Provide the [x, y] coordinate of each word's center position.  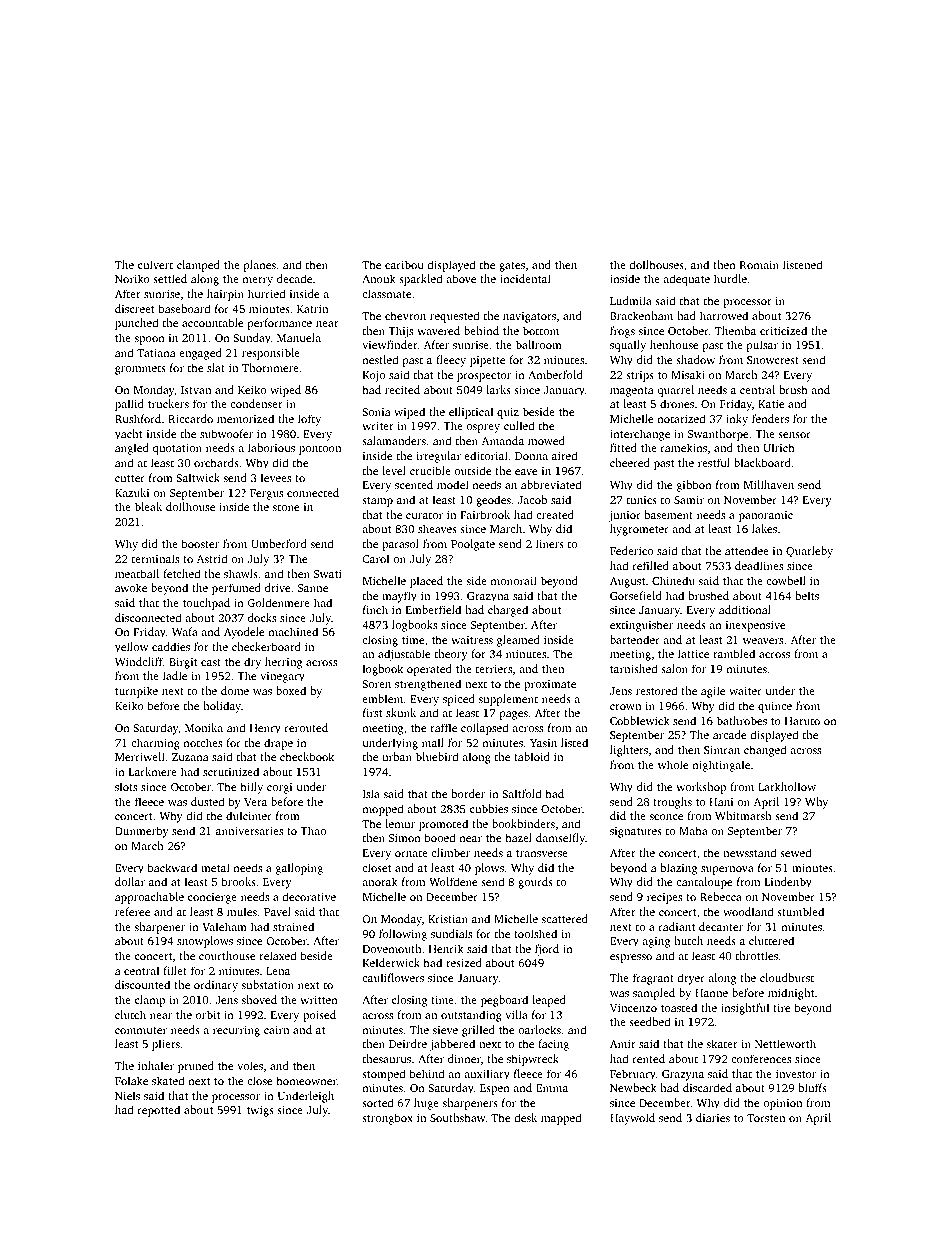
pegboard [504, 1001]
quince [775, 707]
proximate [550, 685]
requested [454, 317]
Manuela [299, 337]
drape [278, 744]
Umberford [279, 543]
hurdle [730, 278]
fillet [175, 970]
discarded [707, 1087]
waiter [745, 691]
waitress [472, 640]
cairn [276, 1030]
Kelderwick [391, 962]
